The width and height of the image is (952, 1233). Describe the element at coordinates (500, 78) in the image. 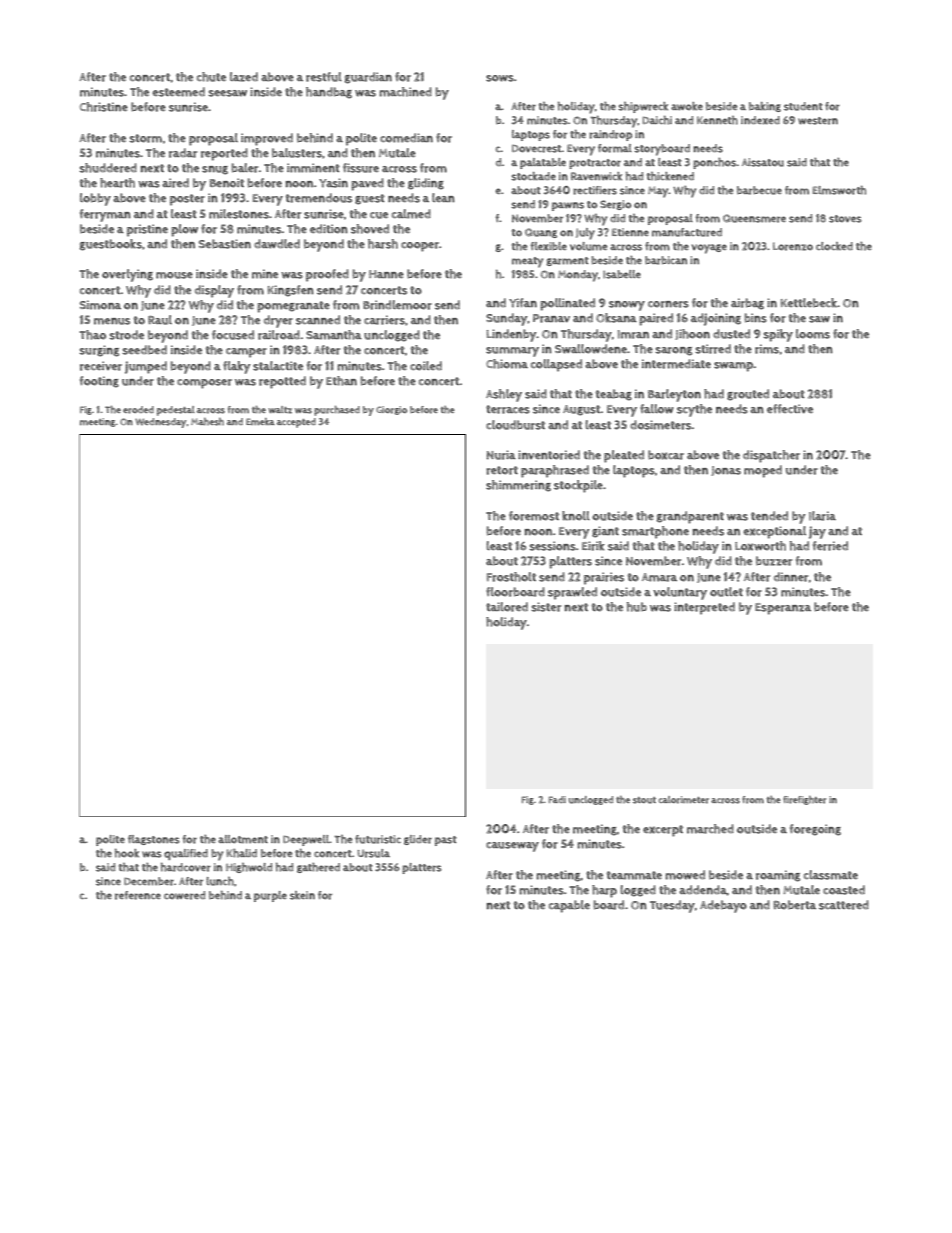

I see `sows` at that location.
